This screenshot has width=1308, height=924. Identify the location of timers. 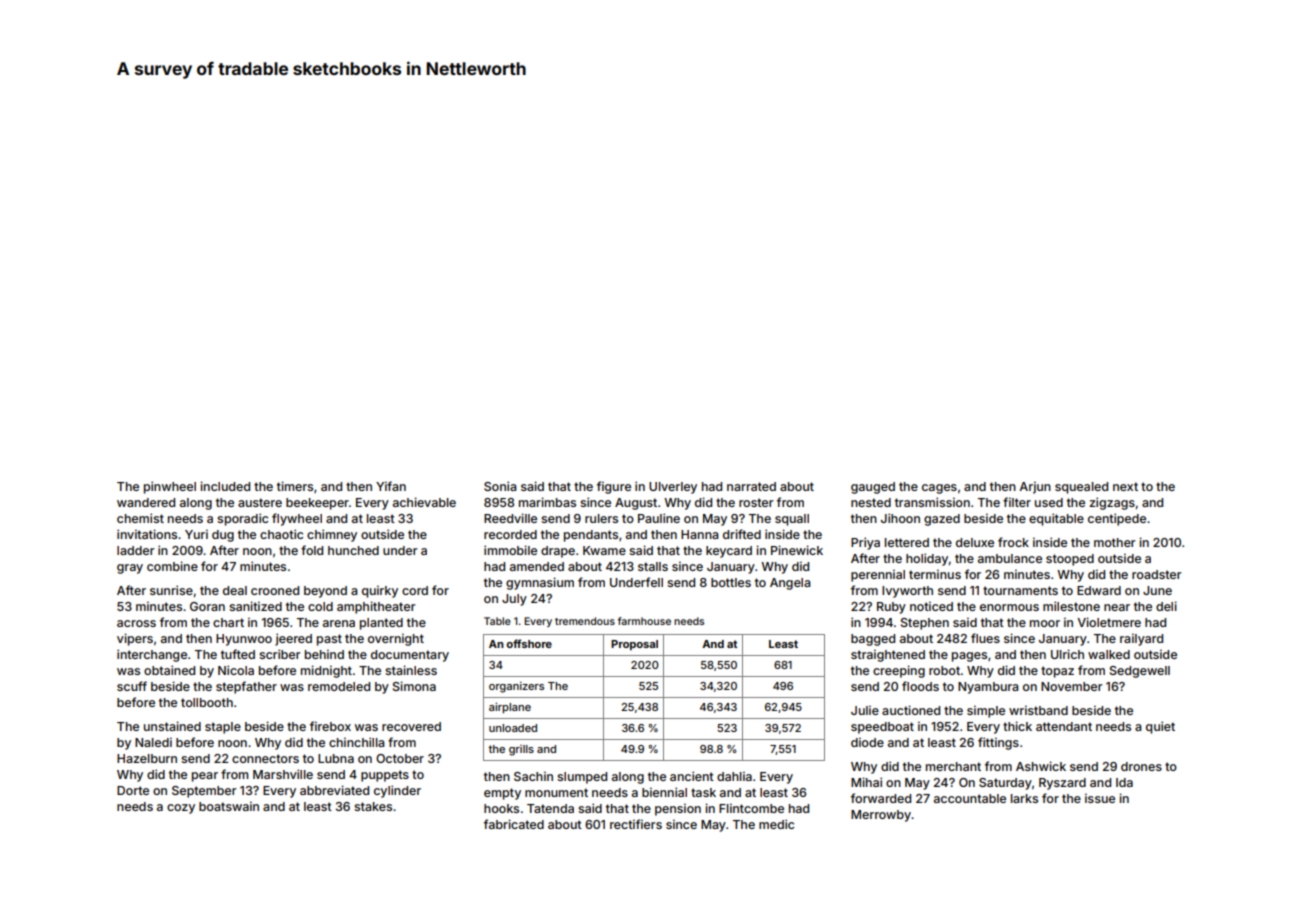
(295, 486).
